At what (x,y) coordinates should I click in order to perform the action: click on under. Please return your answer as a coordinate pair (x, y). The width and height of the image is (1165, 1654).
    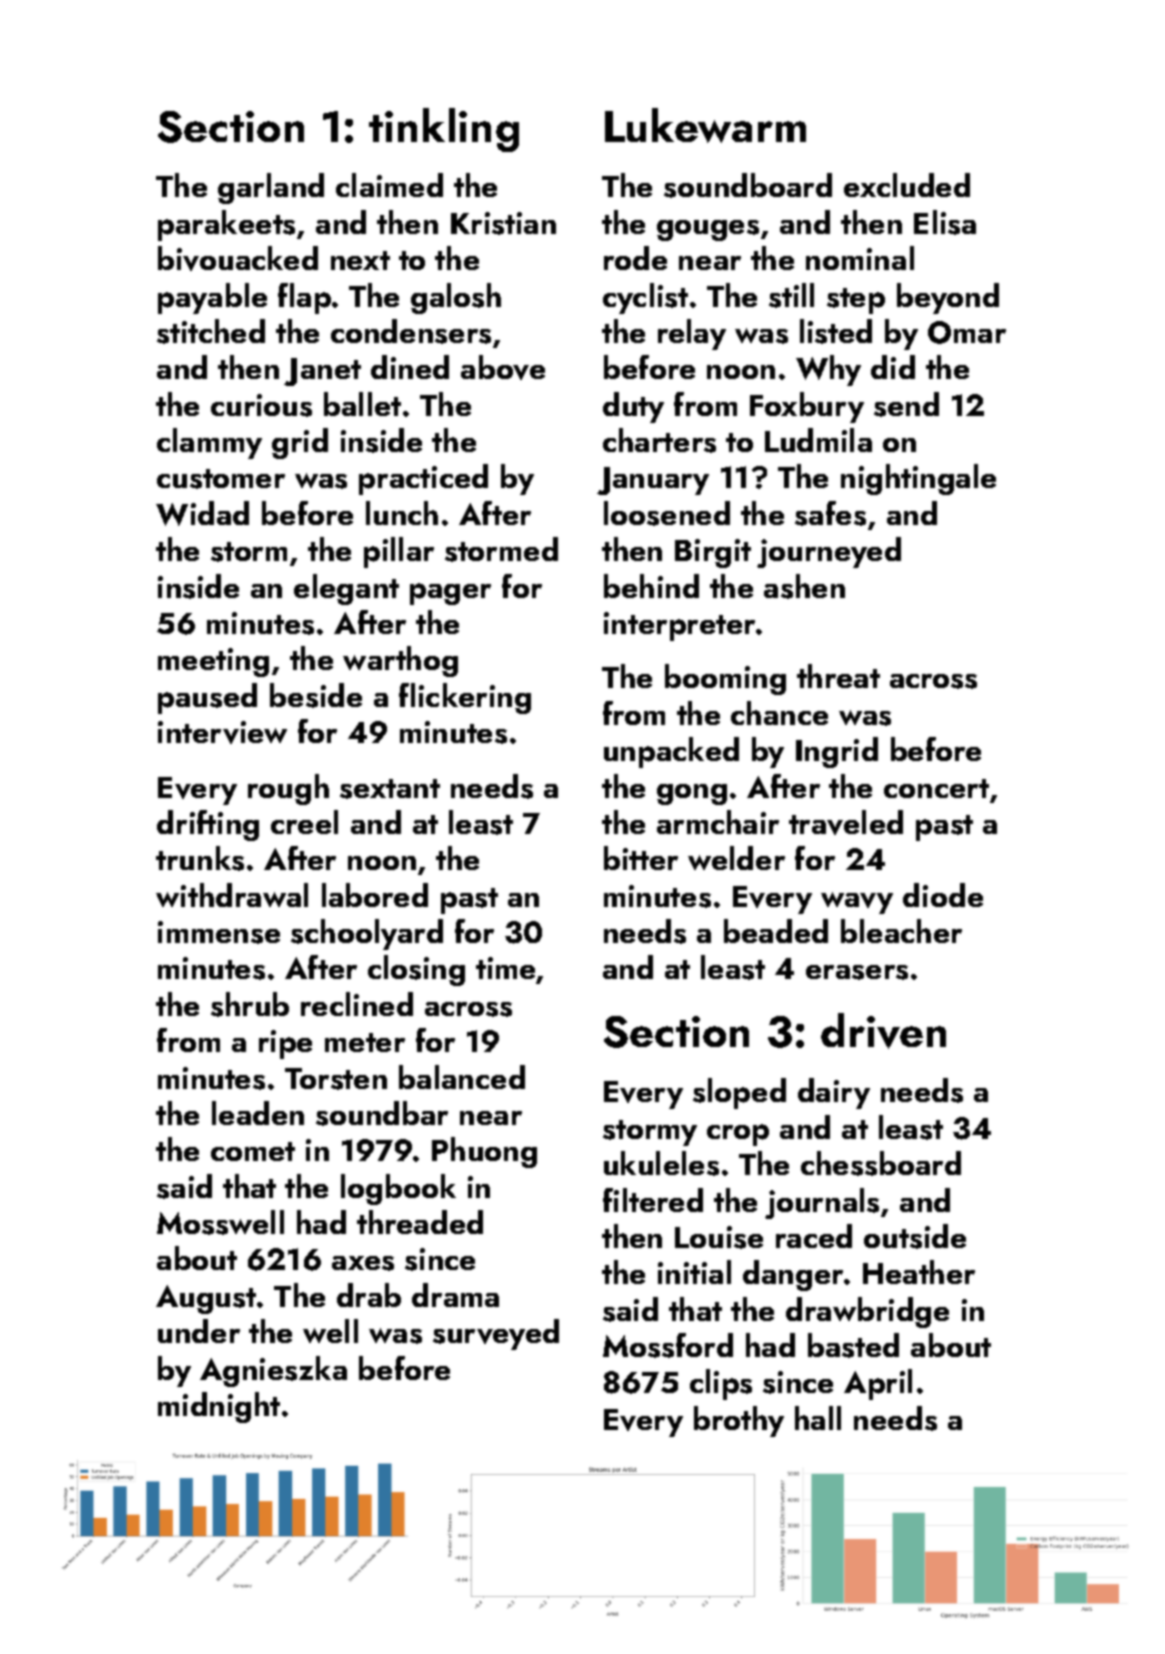
    Looking at the image, I should click on (199, 1331).
